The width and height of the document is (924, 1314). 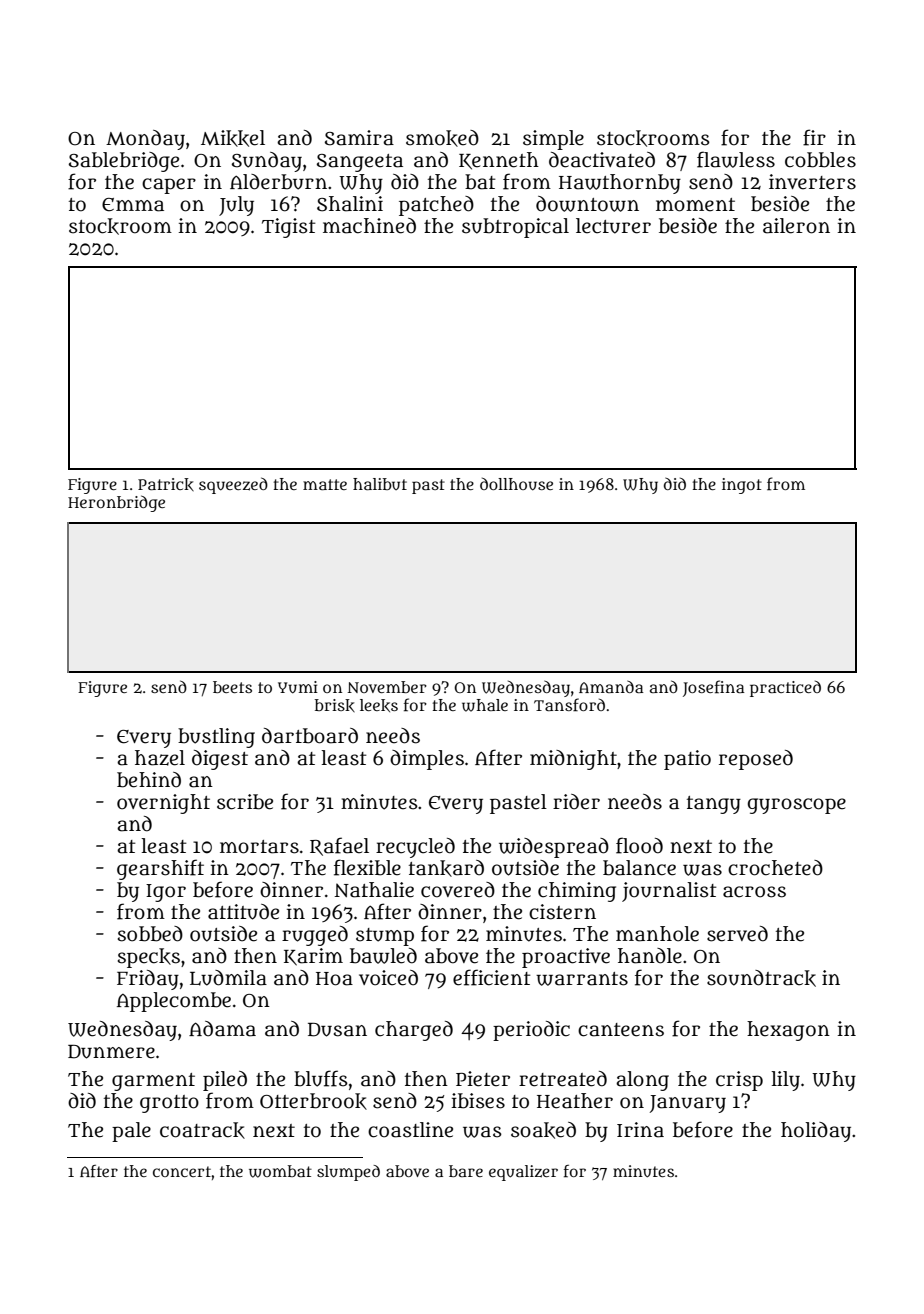 I want to click on fir, so click(x=814, y=137).
